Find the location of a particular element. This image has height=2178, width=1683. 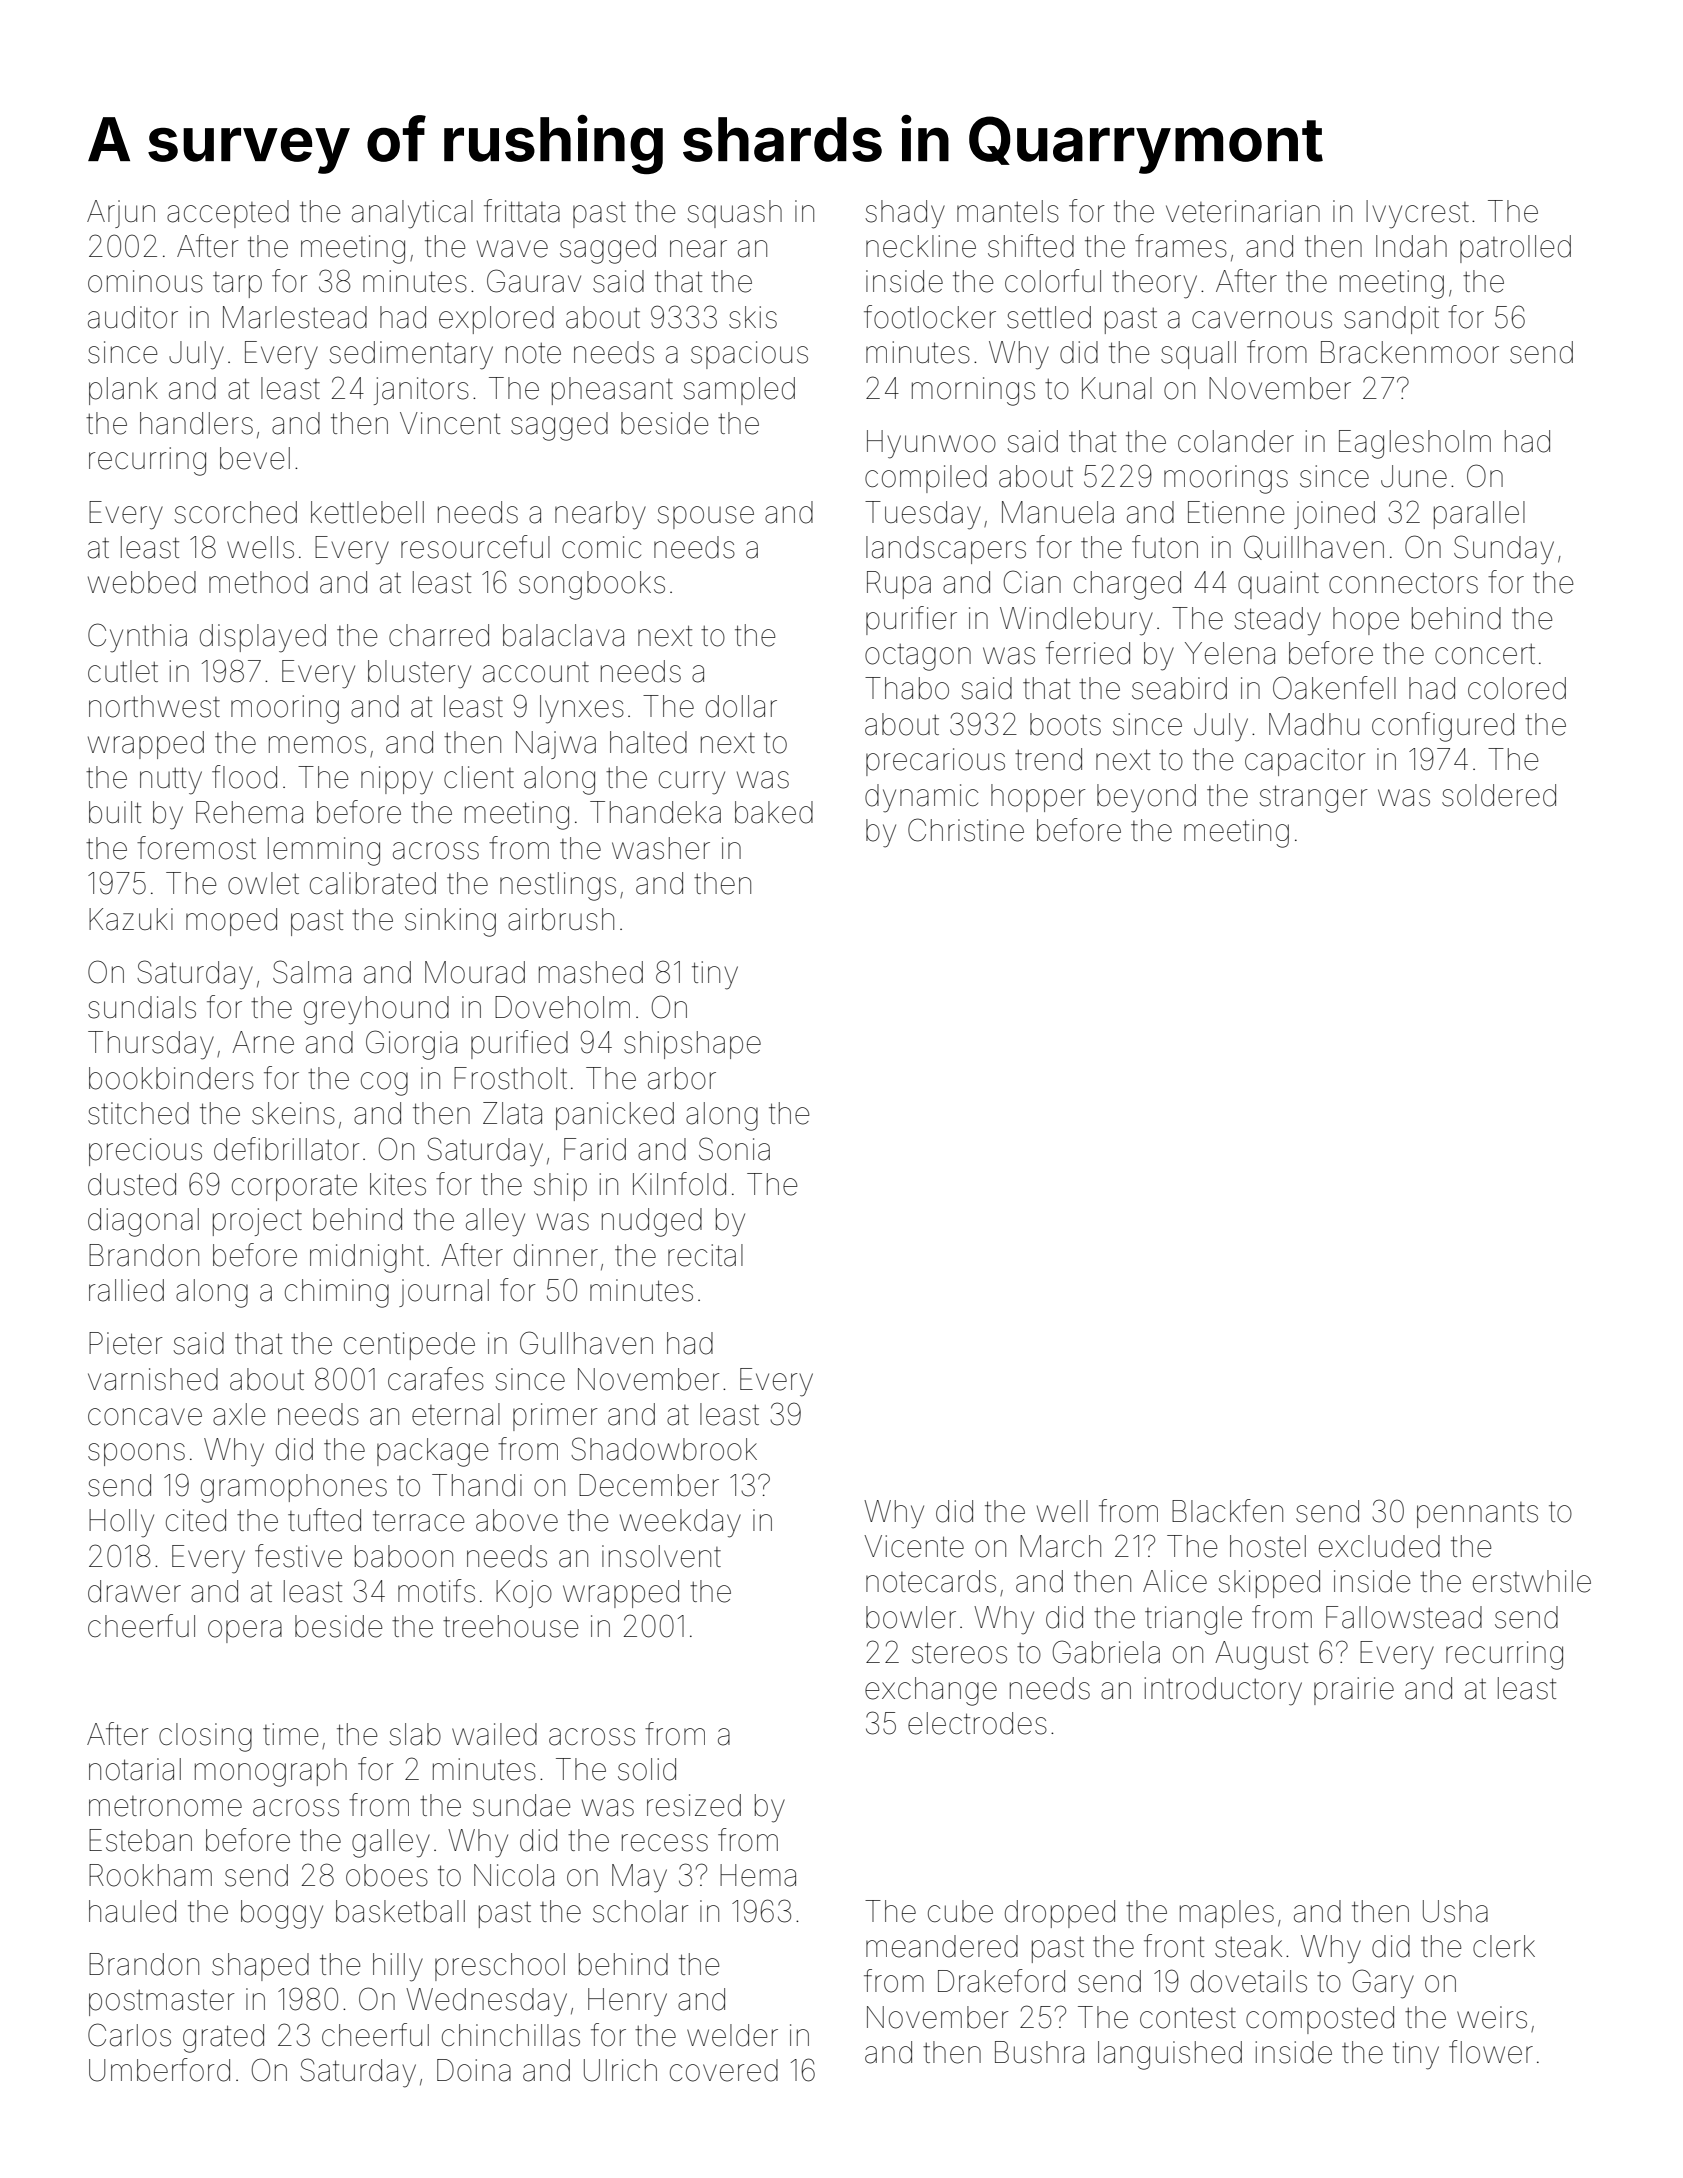

Pieter is located at coordinates (126, 1343).
